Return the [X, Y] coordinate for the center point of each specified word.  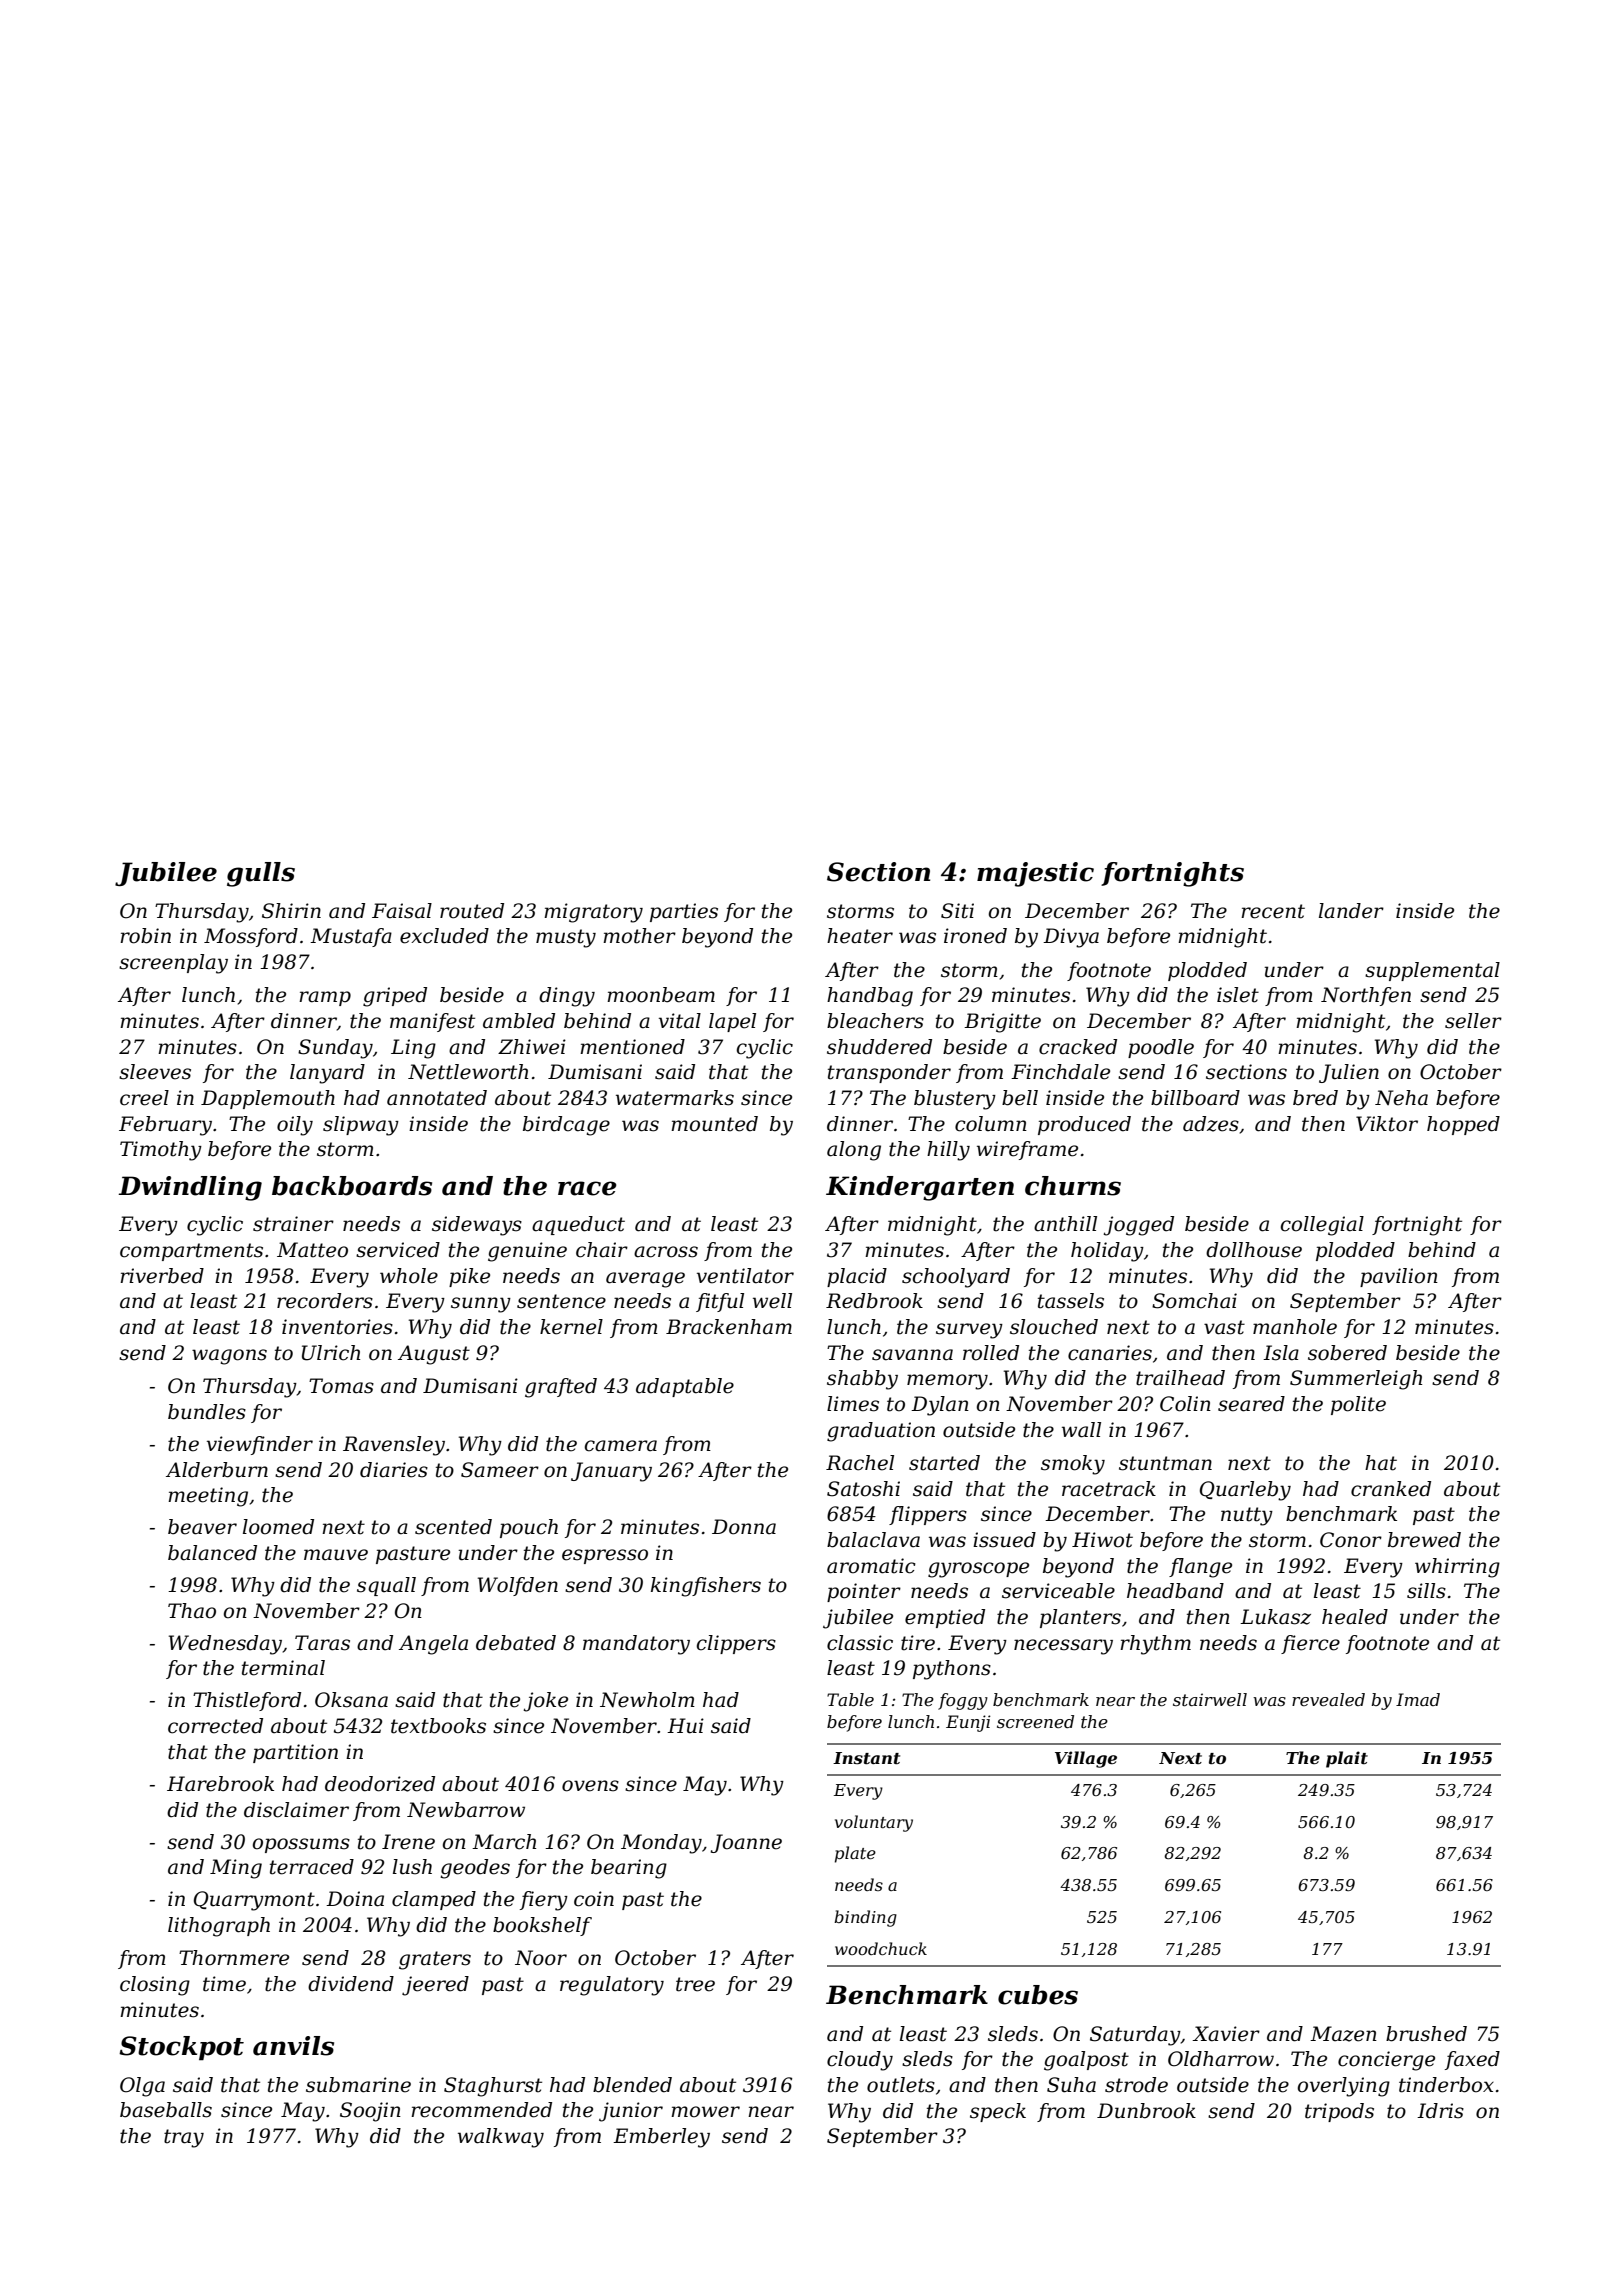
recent [1273, 911]
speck [998, 2112]
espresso [605, 1556]
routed [472, 911]
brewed [1424, 1540]
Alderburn [217, 1470]
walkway [501, 2138]
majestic [1035, 874]
